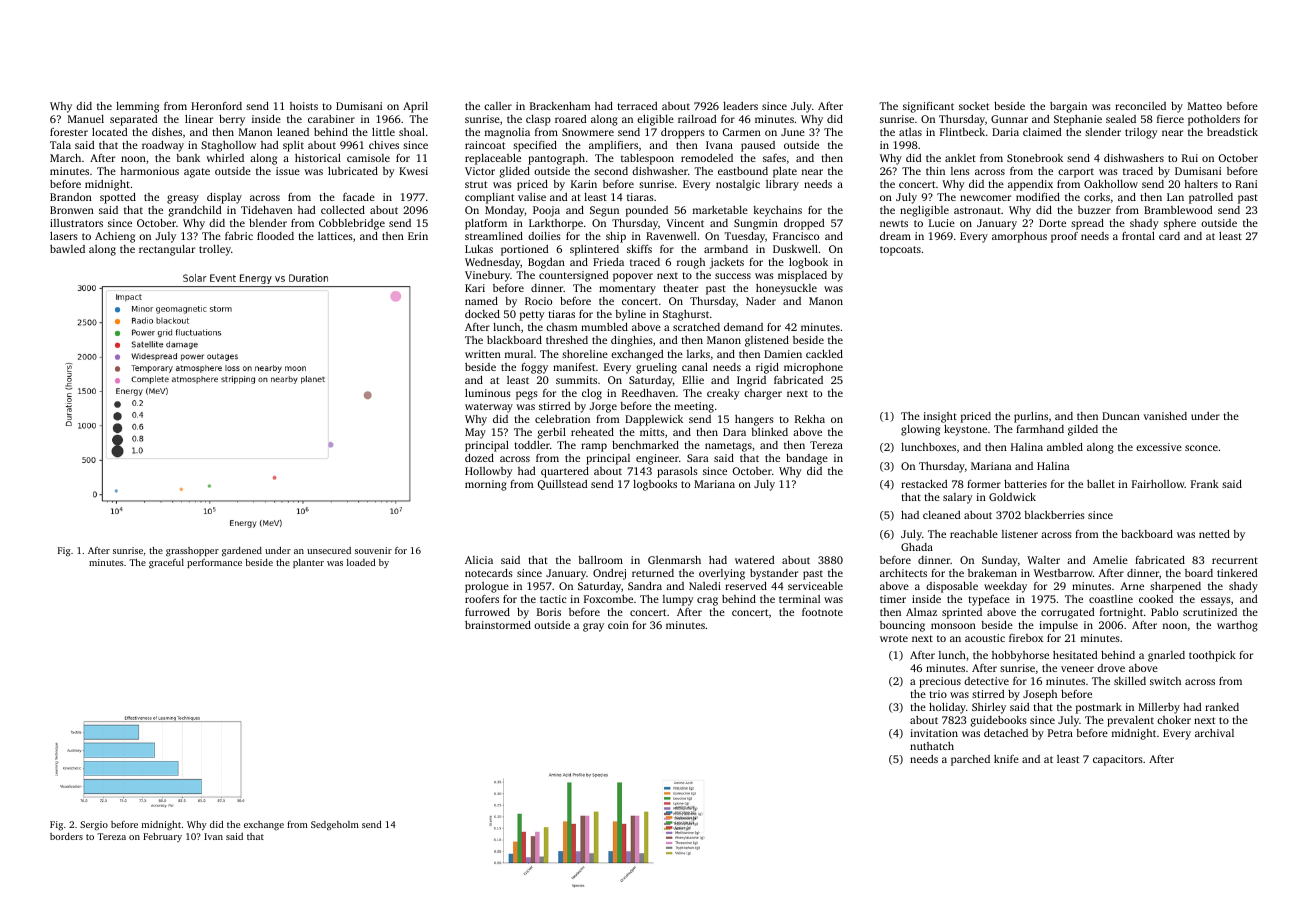  I want to click on leaders, so click(740, 106).
